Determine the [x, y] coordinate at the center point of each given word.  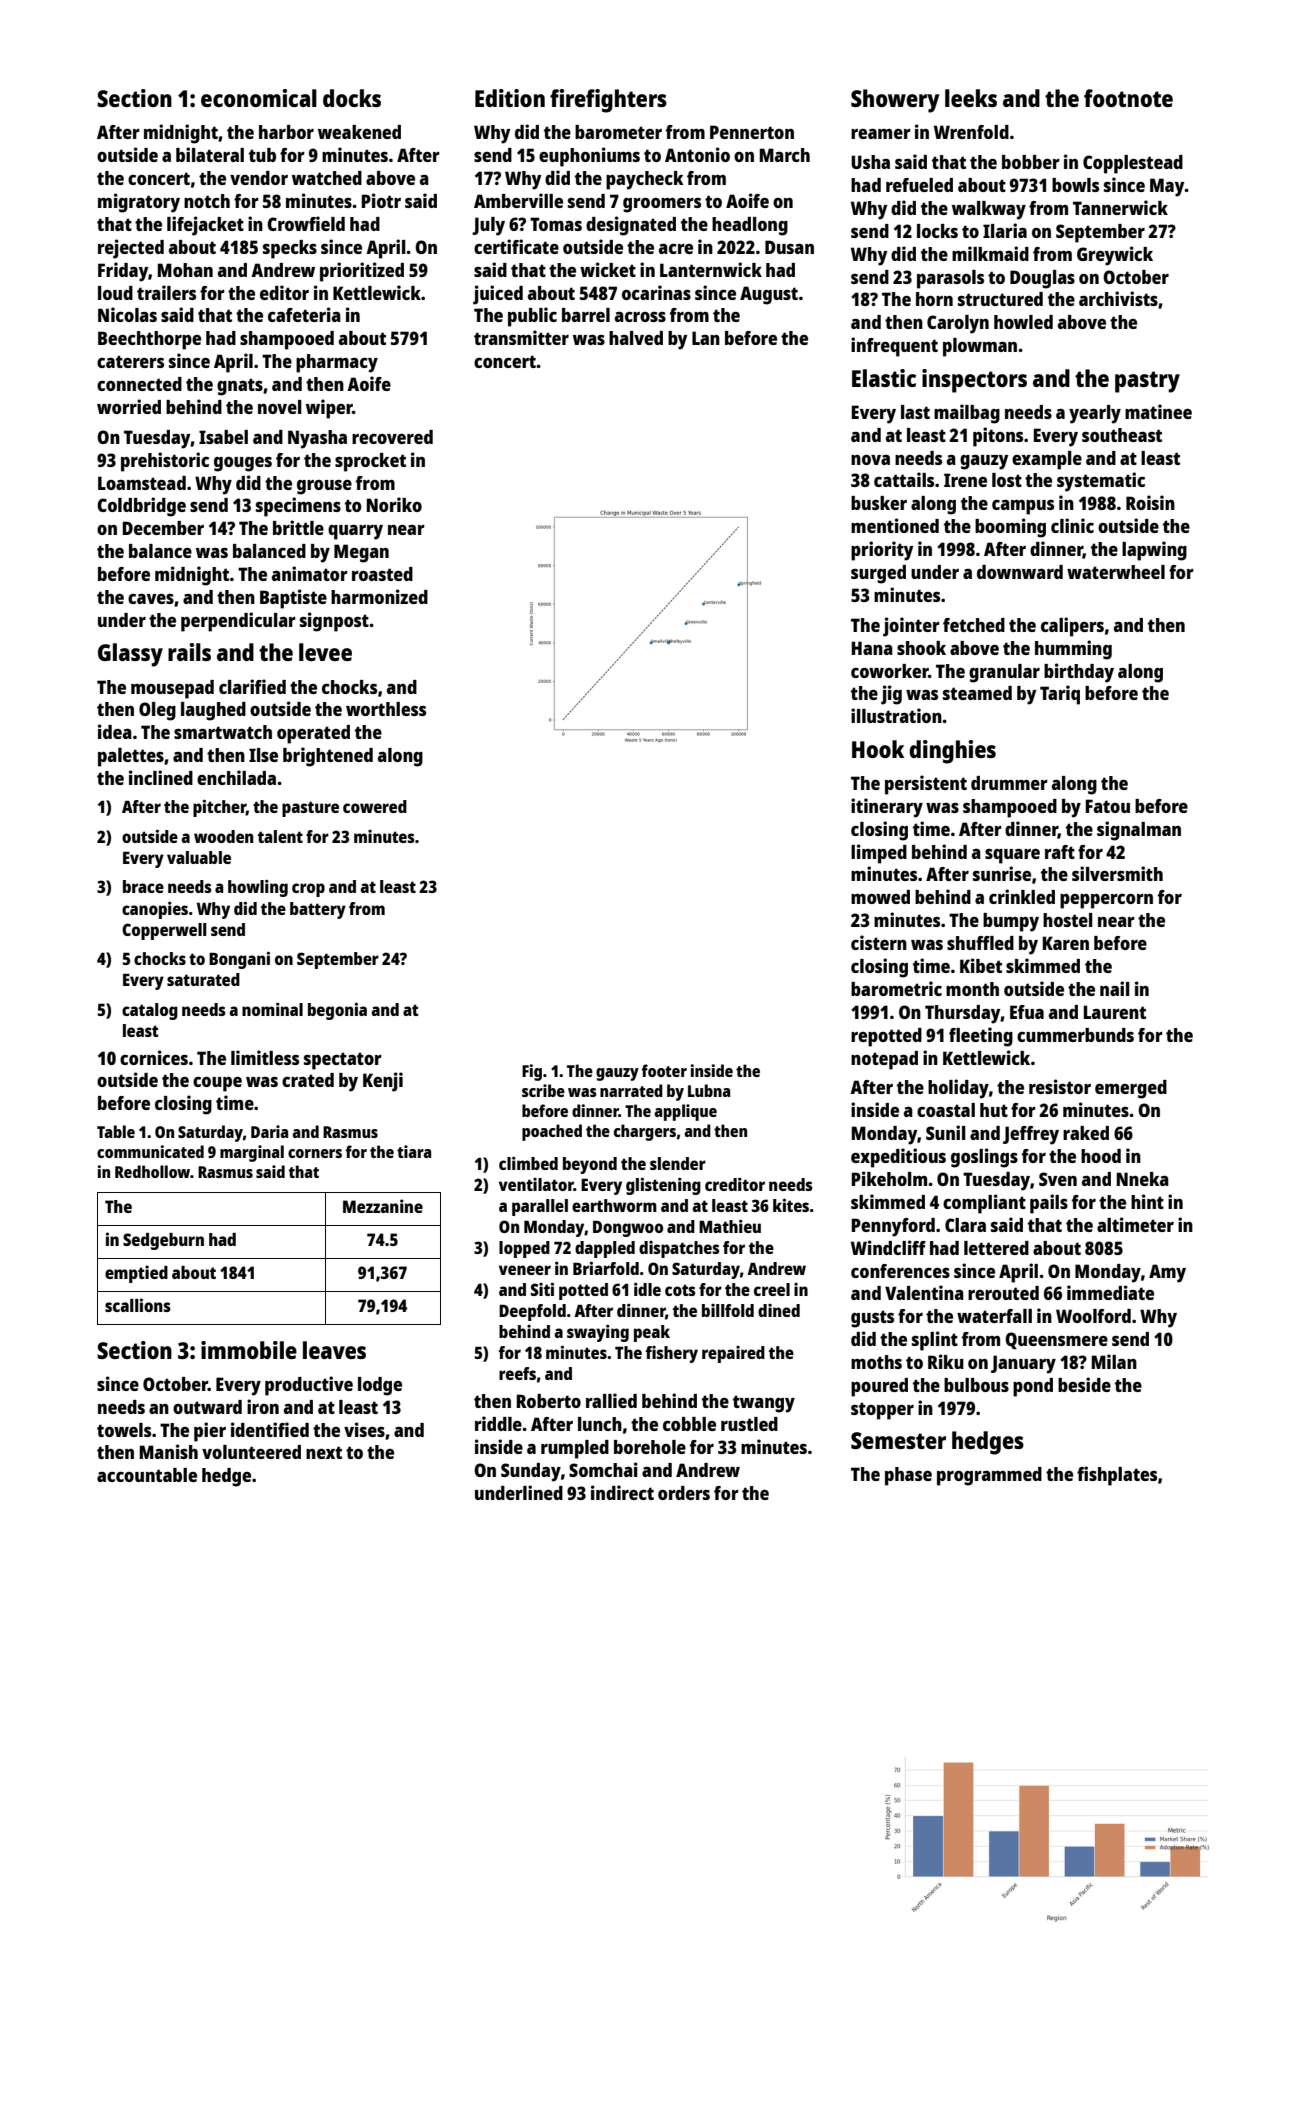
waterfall [994, 1316]
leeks [971, 98]
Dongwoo [628, 1229]
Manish [169, 1451]
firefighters [608, 101]
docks [352, 98]
